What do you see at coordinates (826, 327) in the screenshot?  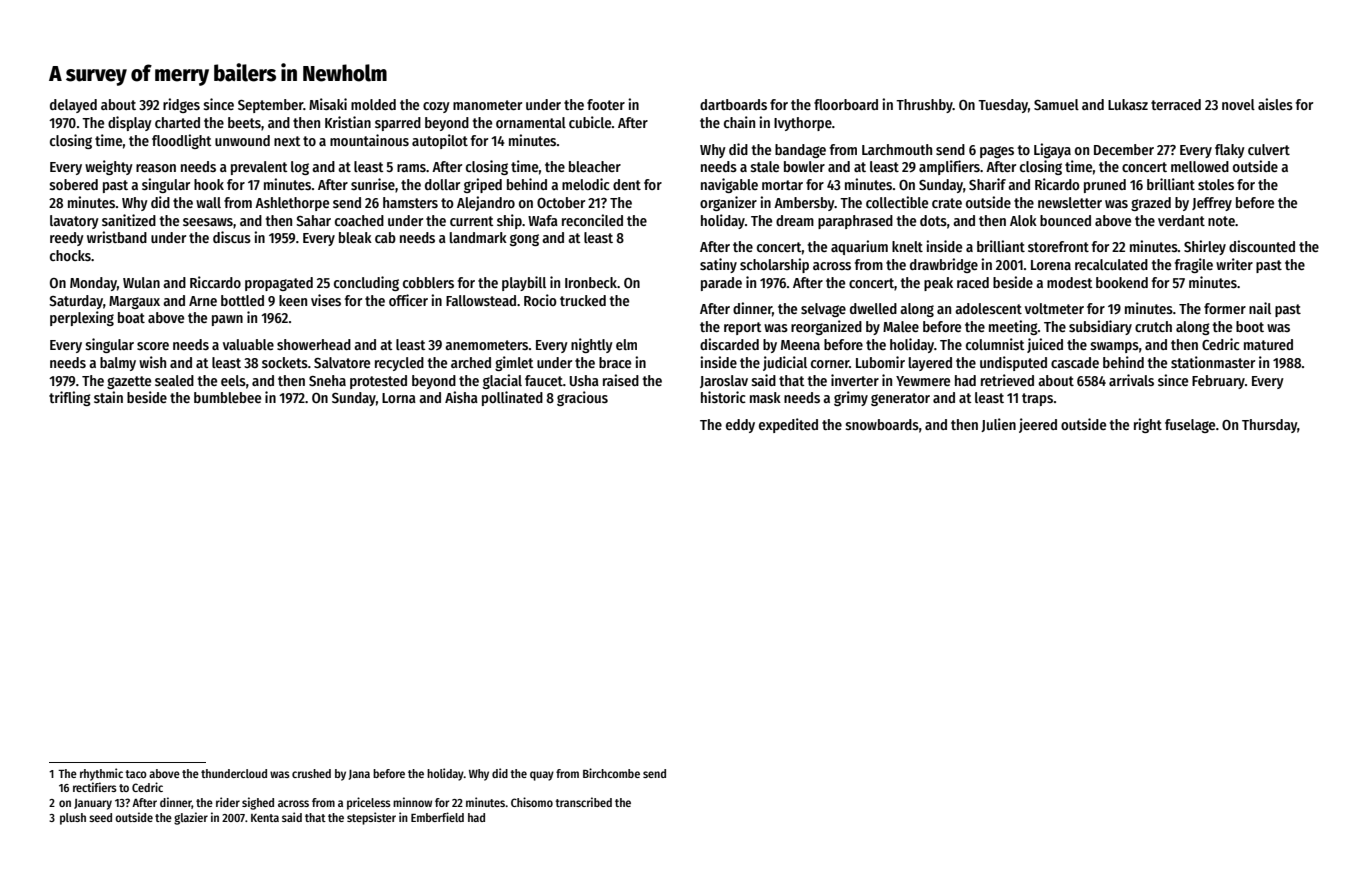 I see `reorganized` at bounding box center [826, 327].
